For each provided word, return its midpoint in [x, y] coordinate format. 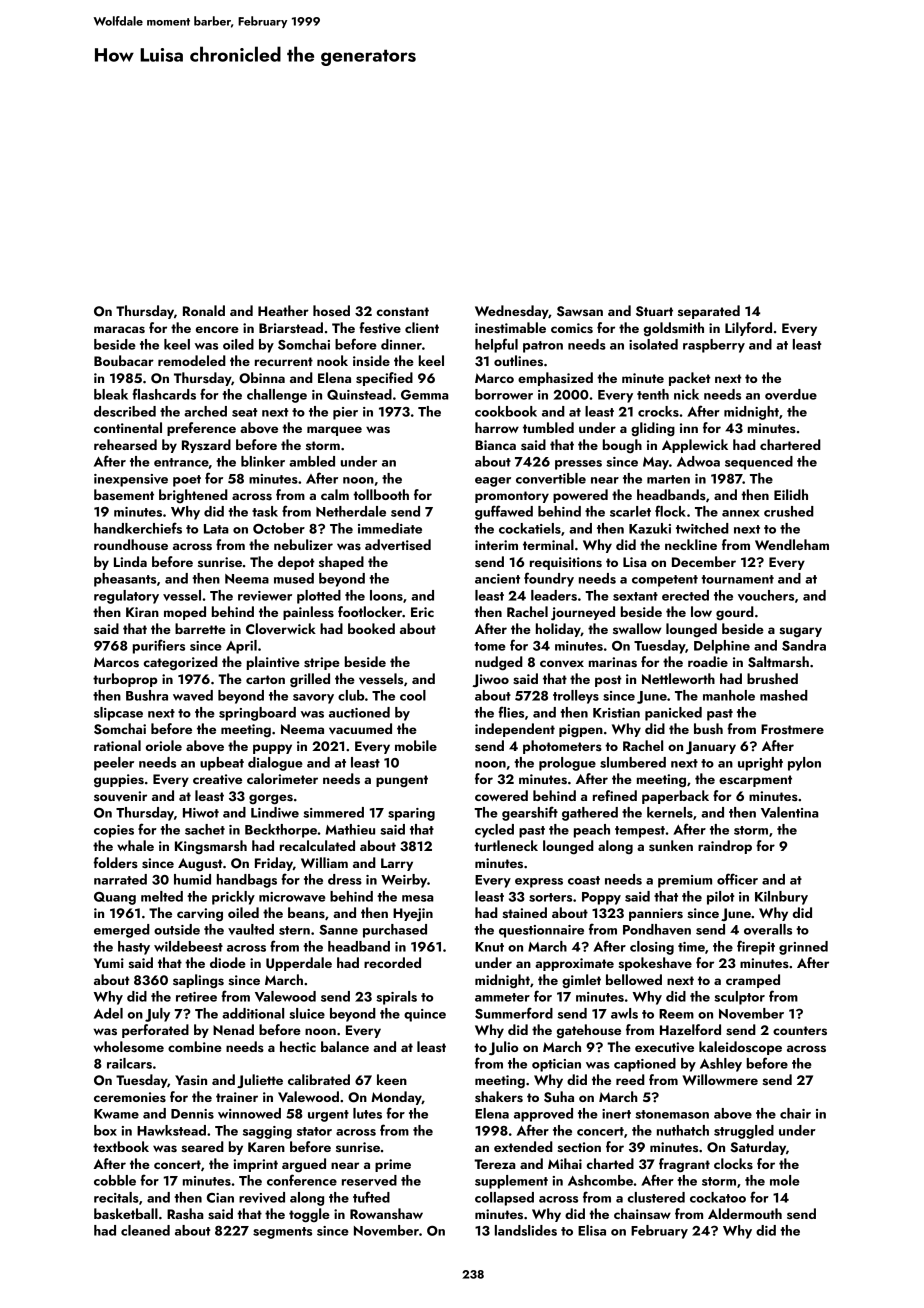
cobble [115, 1180]
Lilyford [748, 329]
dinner [401, 344]
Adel [108, 1013]
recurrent [284, 361]
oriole [164, 745]
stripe [322, 663]
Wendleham [792, 544]
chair [795, 1113]
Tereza [495, 1164]
